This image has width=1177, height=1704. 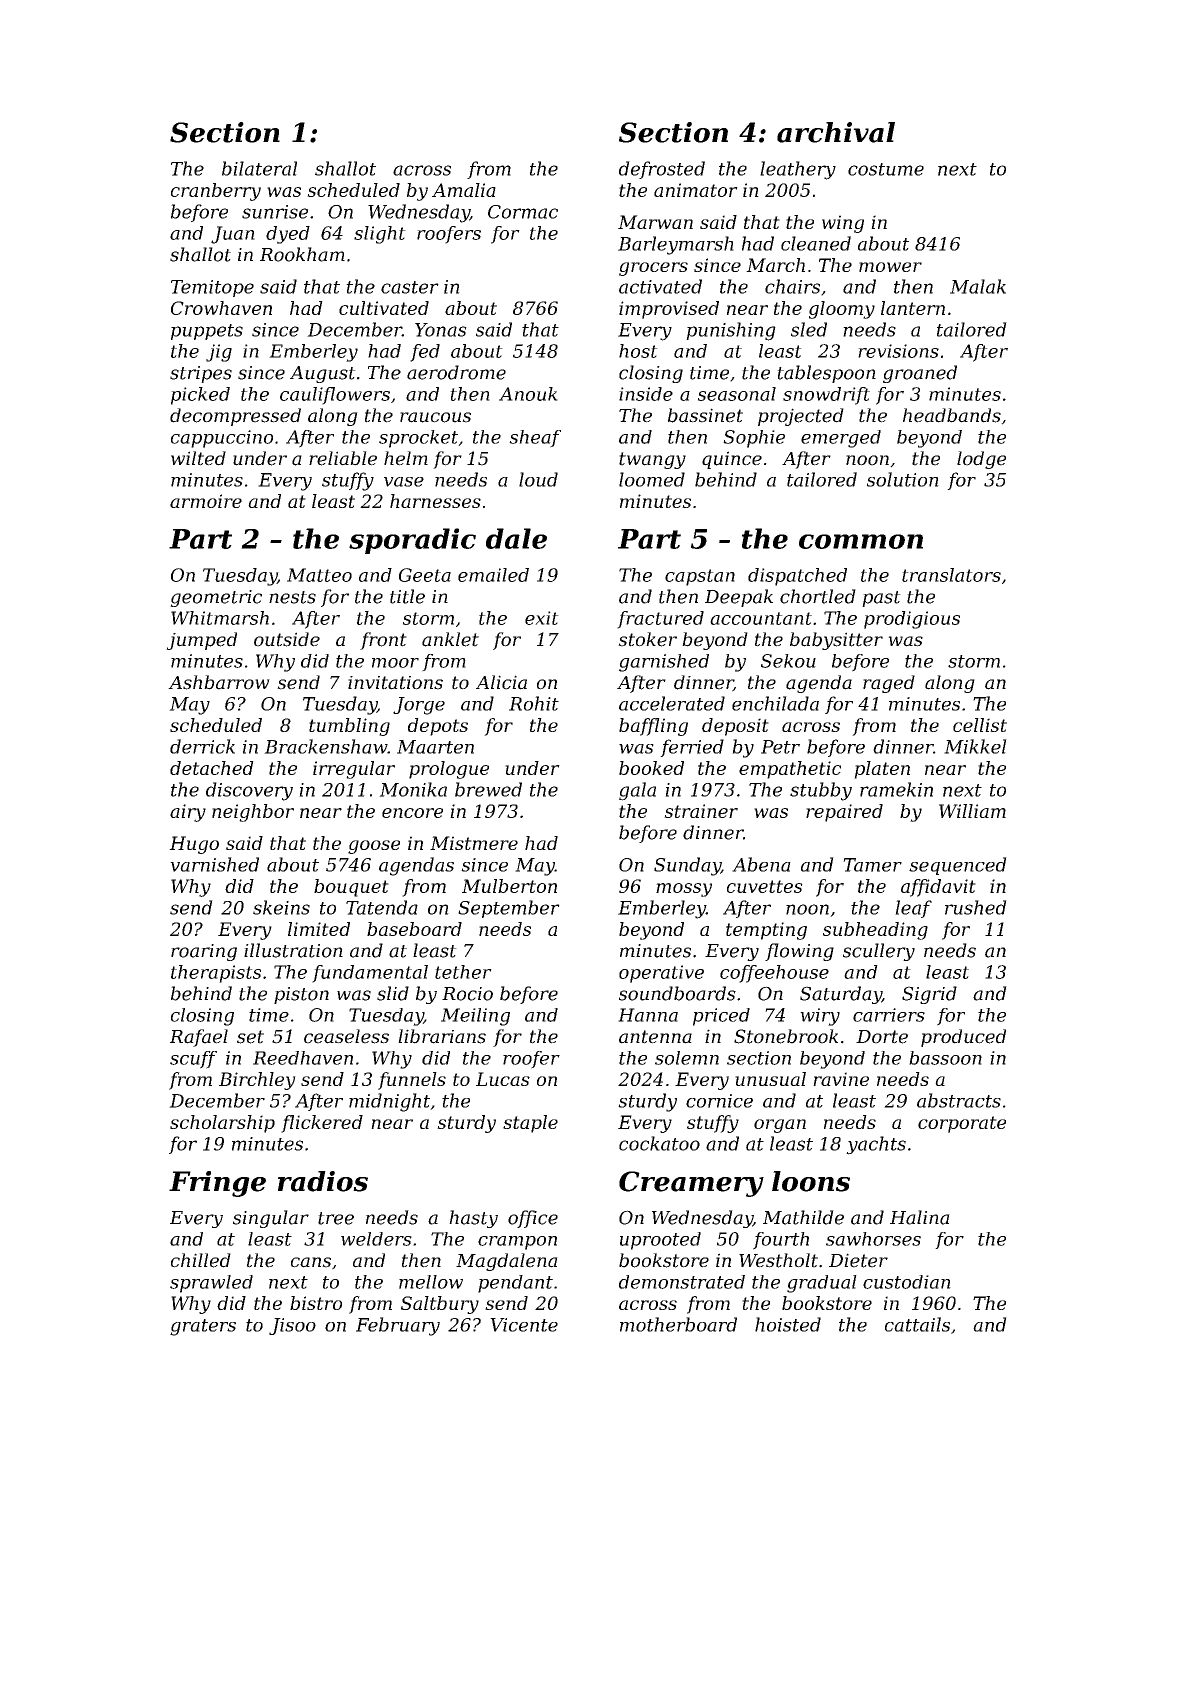 I want to click on tumbling, so click(x=349, y=727).
